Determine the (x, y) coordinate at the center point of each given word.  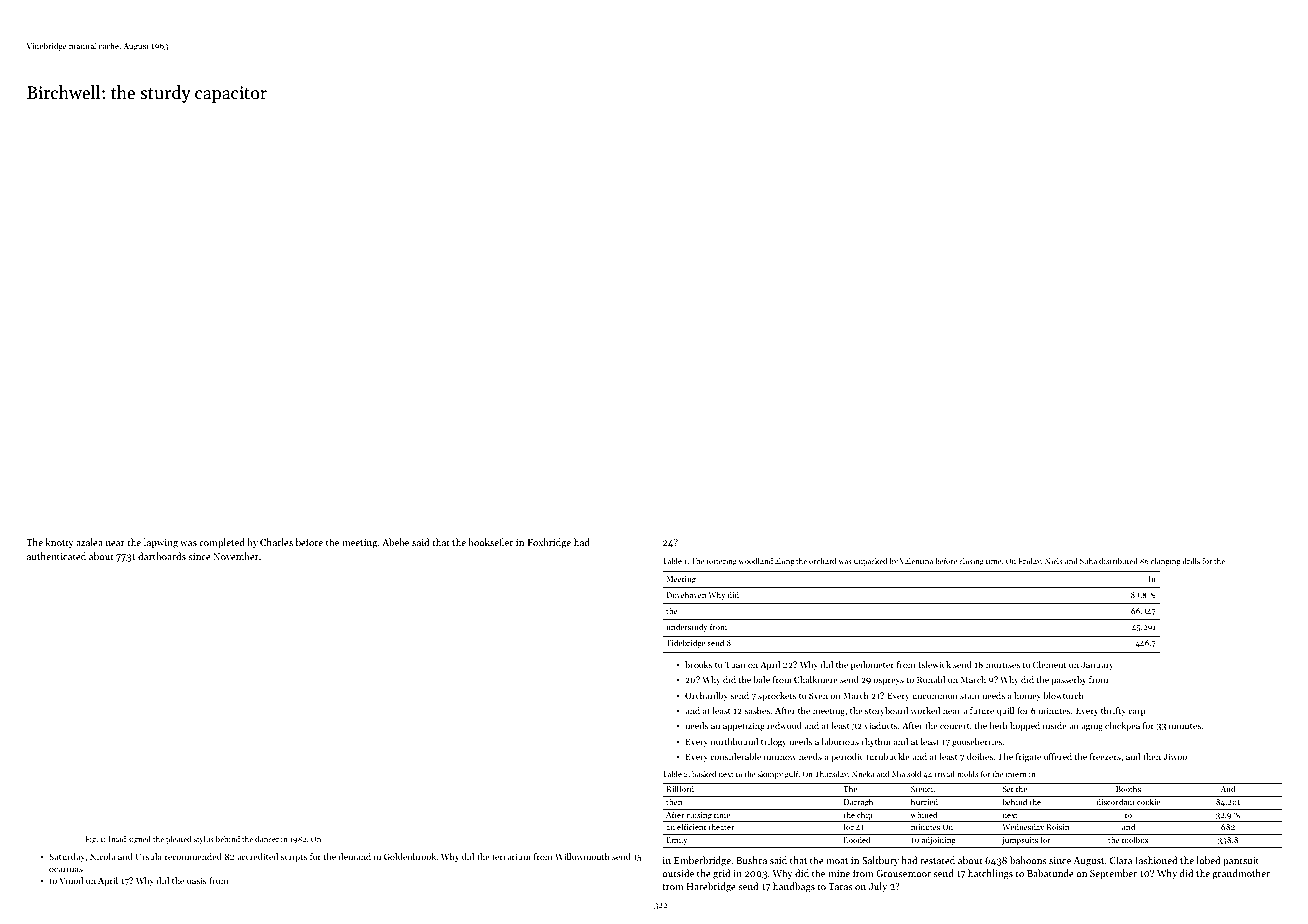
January (1097, 665)
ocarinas (66, 868)
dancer (267, 839)
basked (704, 774)
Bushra (751, 860)
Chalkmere (816, 679)
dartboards (162, 556)
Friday (1029, 562)
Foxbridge (549, 543)
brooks (699, 664)
